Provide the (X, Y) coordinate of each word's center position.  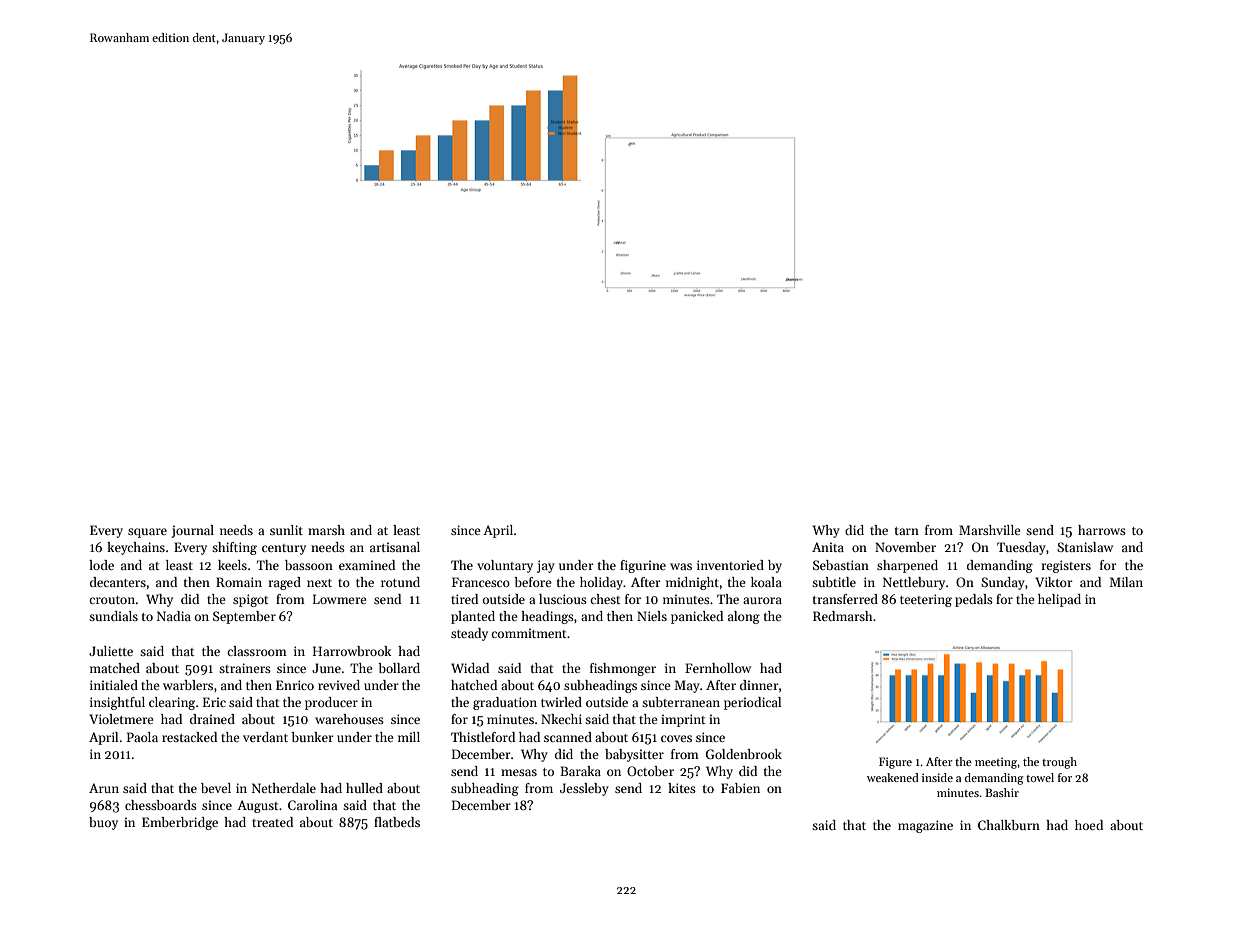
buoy (103, 823)
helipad (1059, 600)
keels (232, 565)
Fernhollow (718, 668)
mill (409, 737)
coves (676, 738)
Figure (895, 763)
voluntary (505, 566)
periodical (752, 703)
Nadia (174, 616)
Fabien (740, 788)
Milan (1126, 582)
